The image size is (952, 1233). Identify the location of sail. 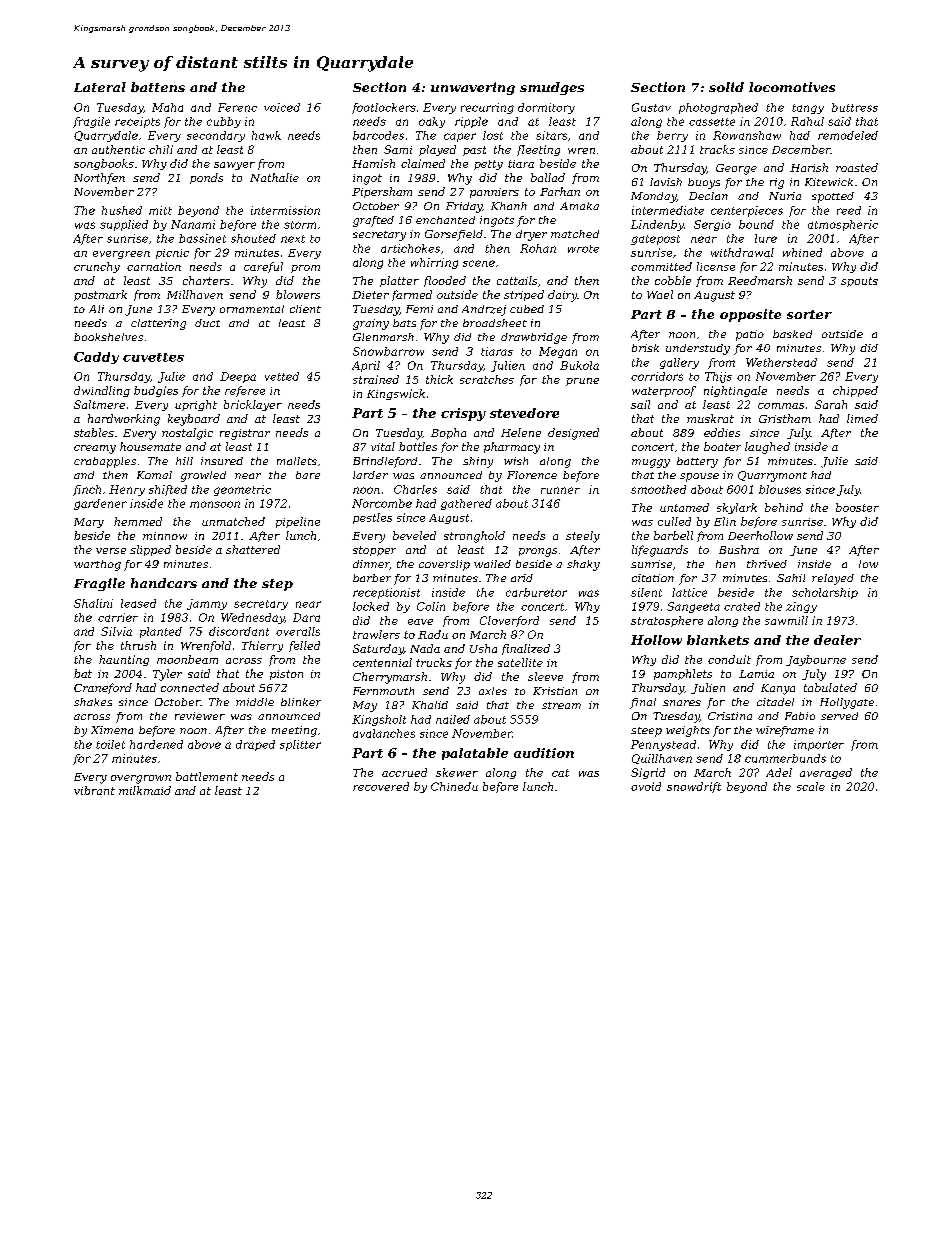
(640, 404).
